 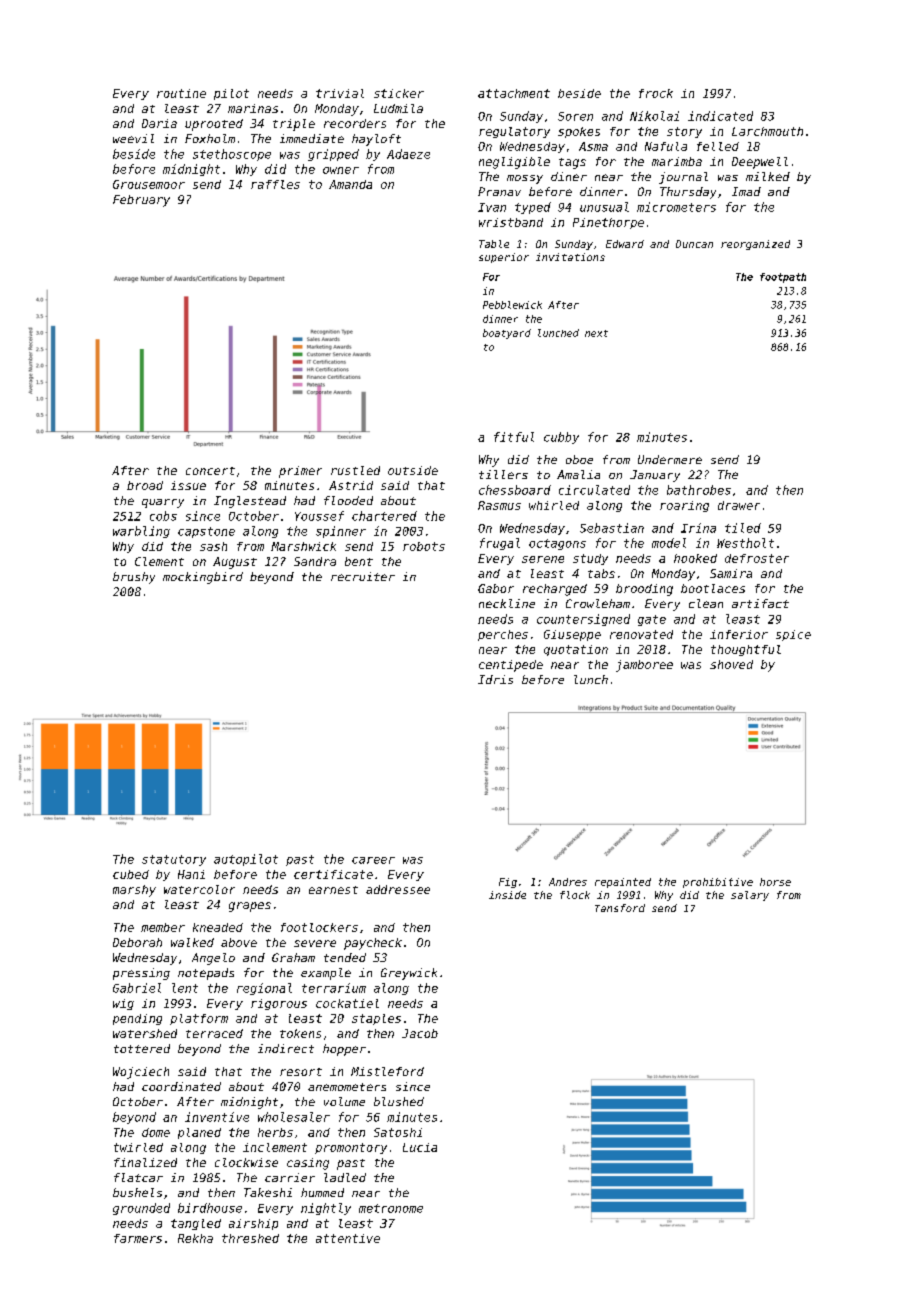 I want to click on Andres, so click(x=568, y=882).
